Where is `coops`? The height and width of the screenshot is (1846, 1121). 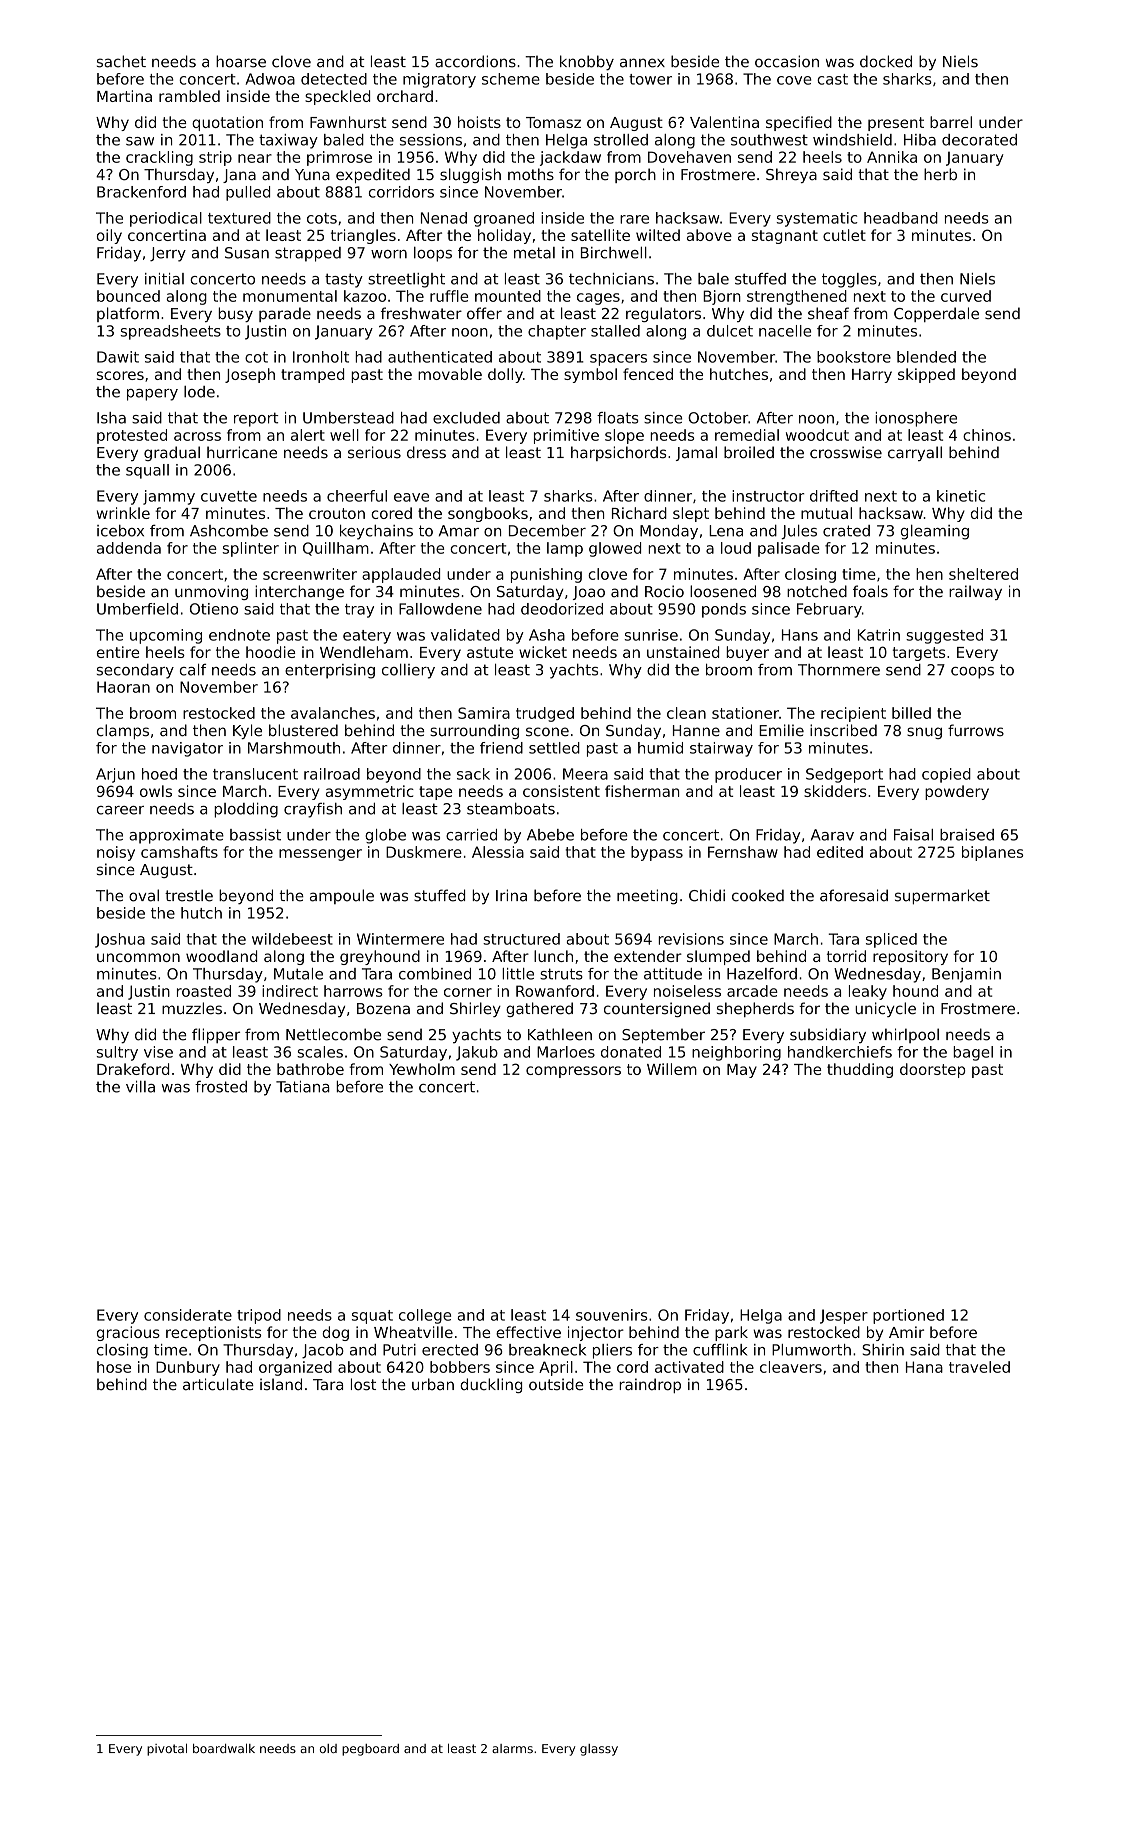 coops is located at coordinates (972, 673).
